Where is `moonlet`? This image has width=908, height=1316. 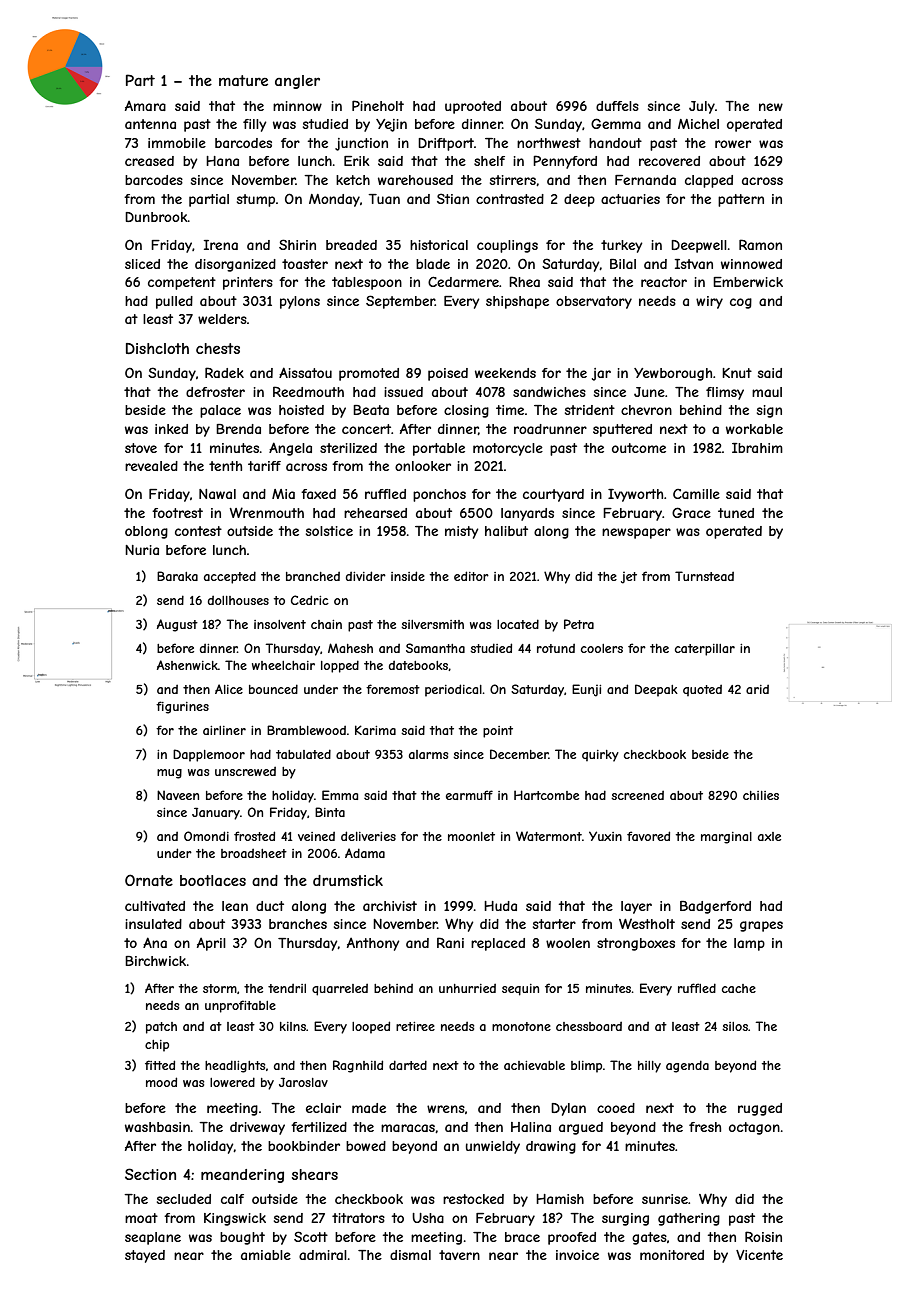
moonlet is located at coordinates (471, 836).
